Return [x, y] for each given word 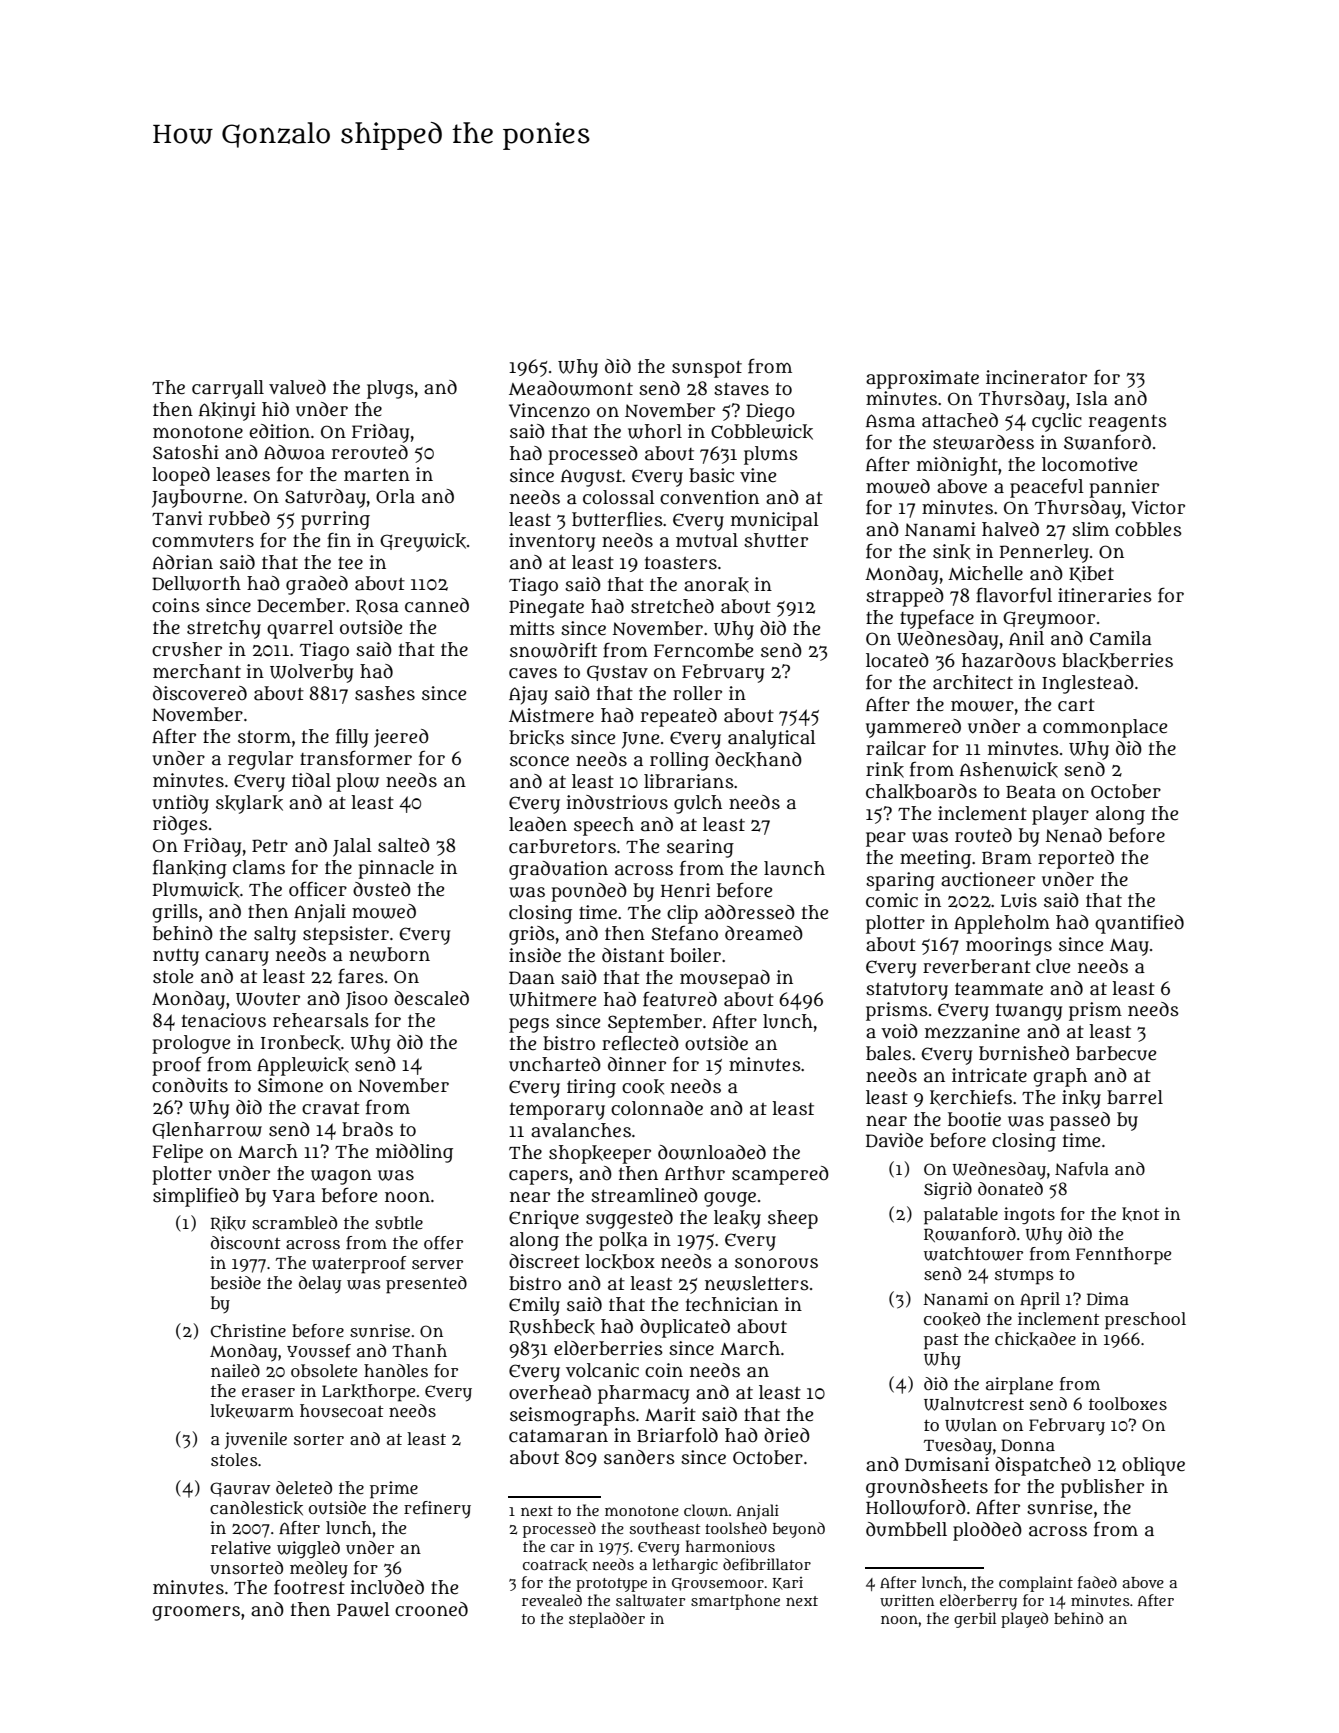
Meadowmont [571, 388]
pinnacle [396, 869]
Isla [1092, 398]
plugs [390, 389]
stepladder [607, 1620]
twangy [1029, 1012]
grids [532, 935]
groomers [196, 1613]
